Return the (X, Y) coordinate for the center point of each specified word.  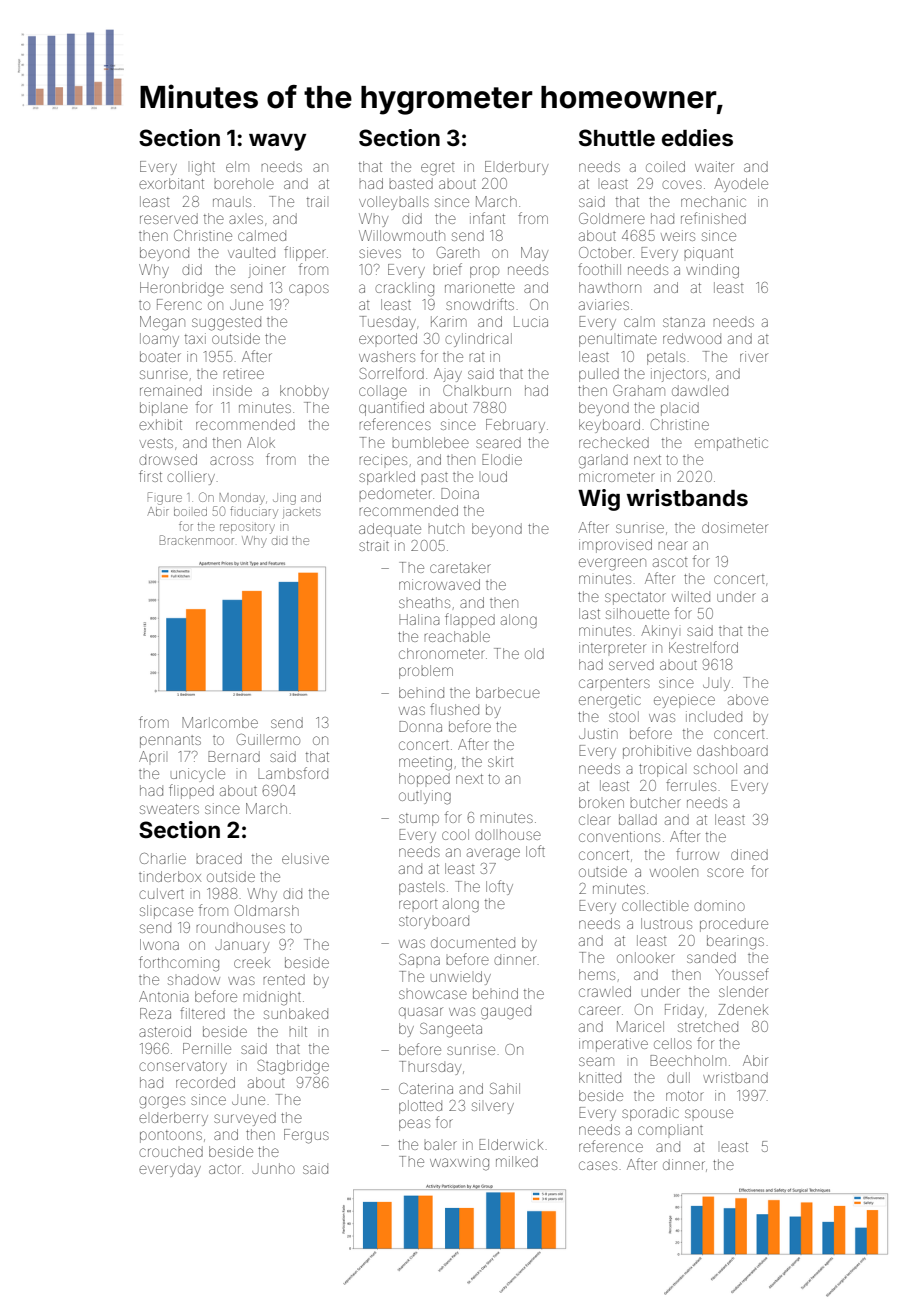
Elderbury (516, 168)
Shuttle (617, 138)
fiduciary (254, 512)
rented (284, 979)
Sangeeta (451, 1030)
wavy (277, 142)
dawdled (700, 390)
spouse (709, 1113)
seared (498, 442)
